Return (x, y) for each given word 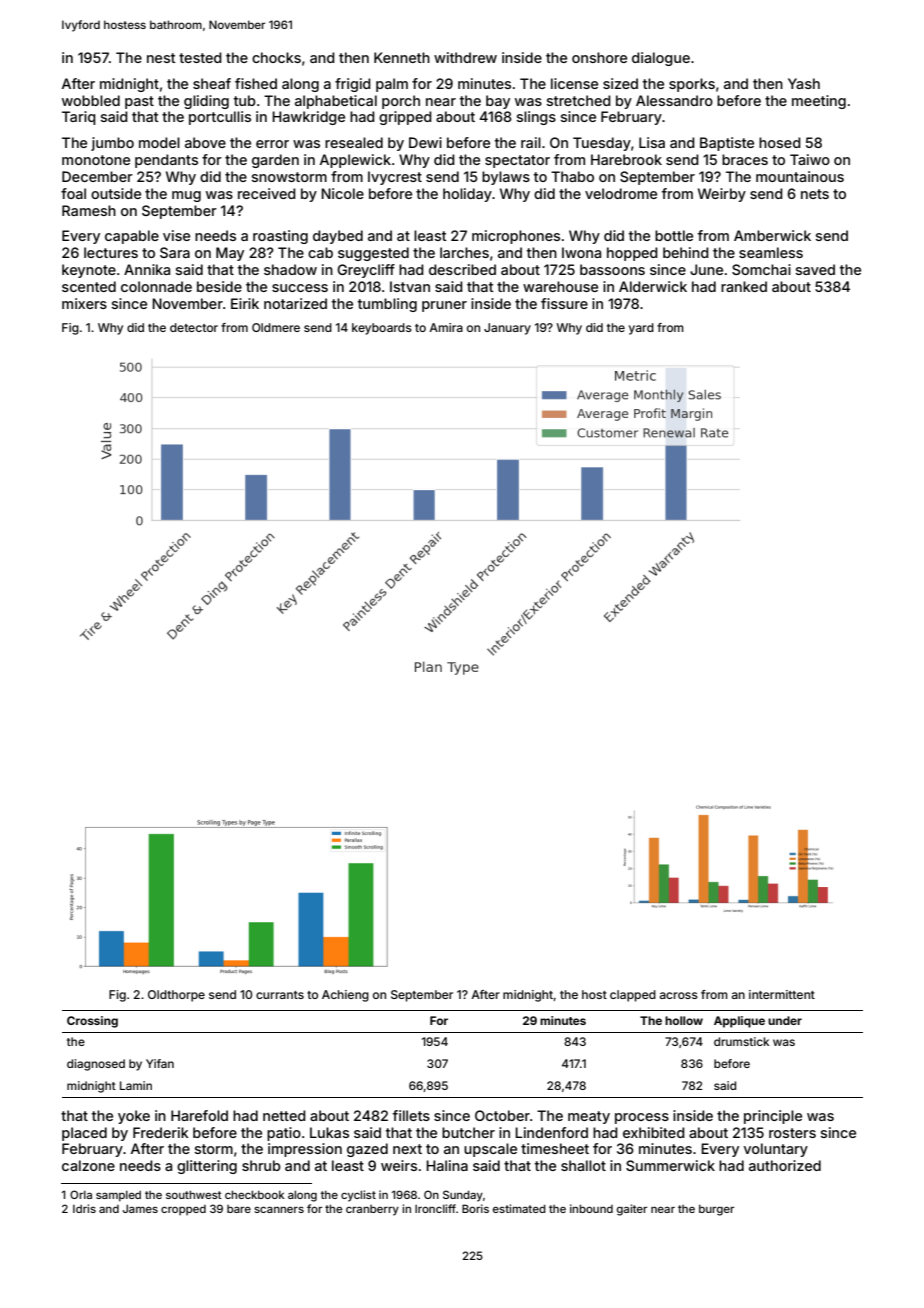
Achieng (345, 996)
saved (815, 269)
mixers (84, 303)
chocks (276, 57)
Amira (446, 327)
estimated (519, 1208)
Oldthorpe (176, 996)
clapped (633, 996)
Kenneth (402, 57)
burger (716, 1210)
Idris (84, 1208)
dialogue (661, 59)
